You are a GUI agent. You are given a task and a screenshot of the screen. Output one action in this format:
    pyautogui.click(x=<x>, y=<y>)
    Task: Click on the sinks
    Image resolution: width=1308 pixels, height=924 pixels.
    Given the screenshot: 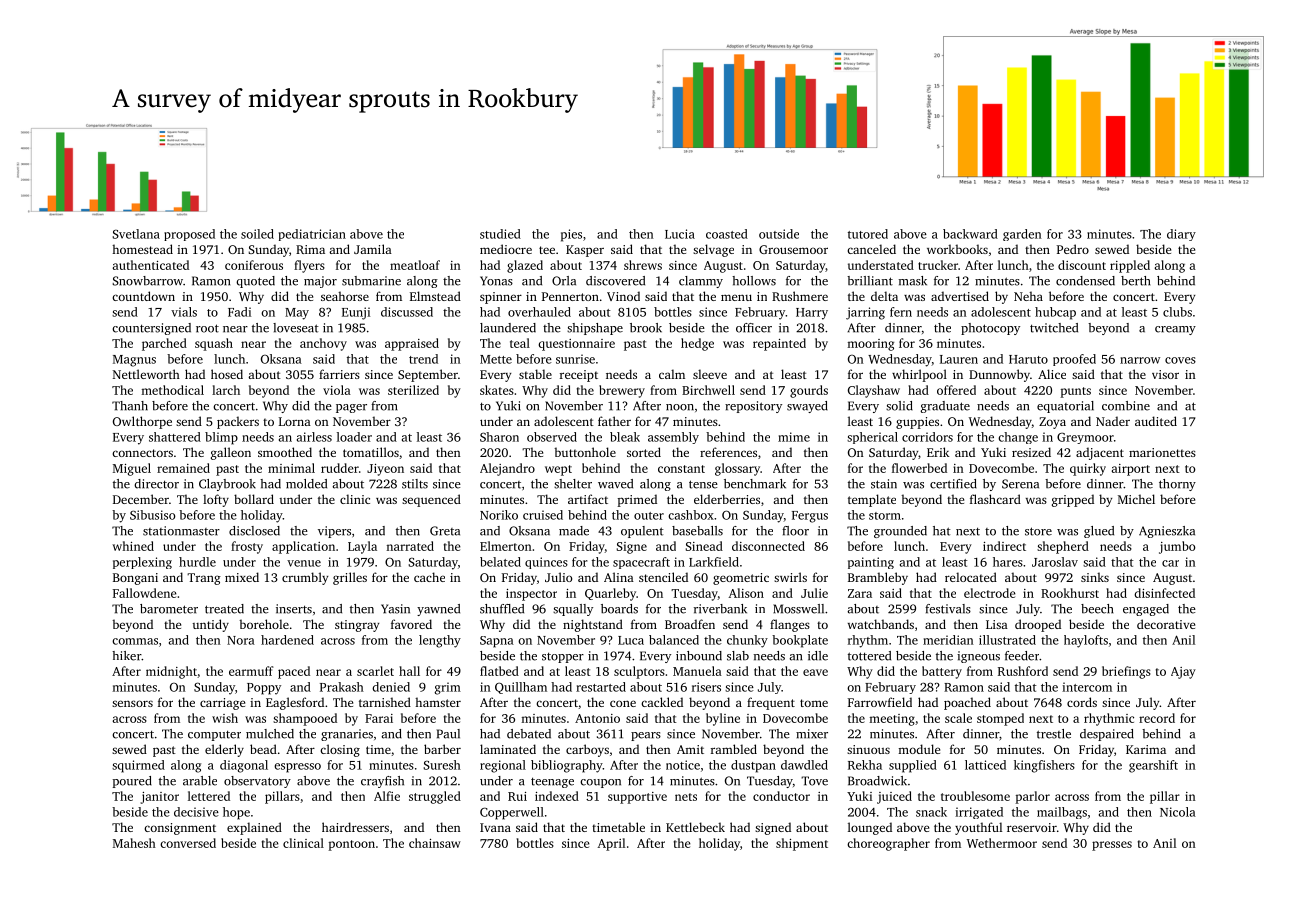 What is the action you would take?
    pyautogui.click(x=1095, y=577)
